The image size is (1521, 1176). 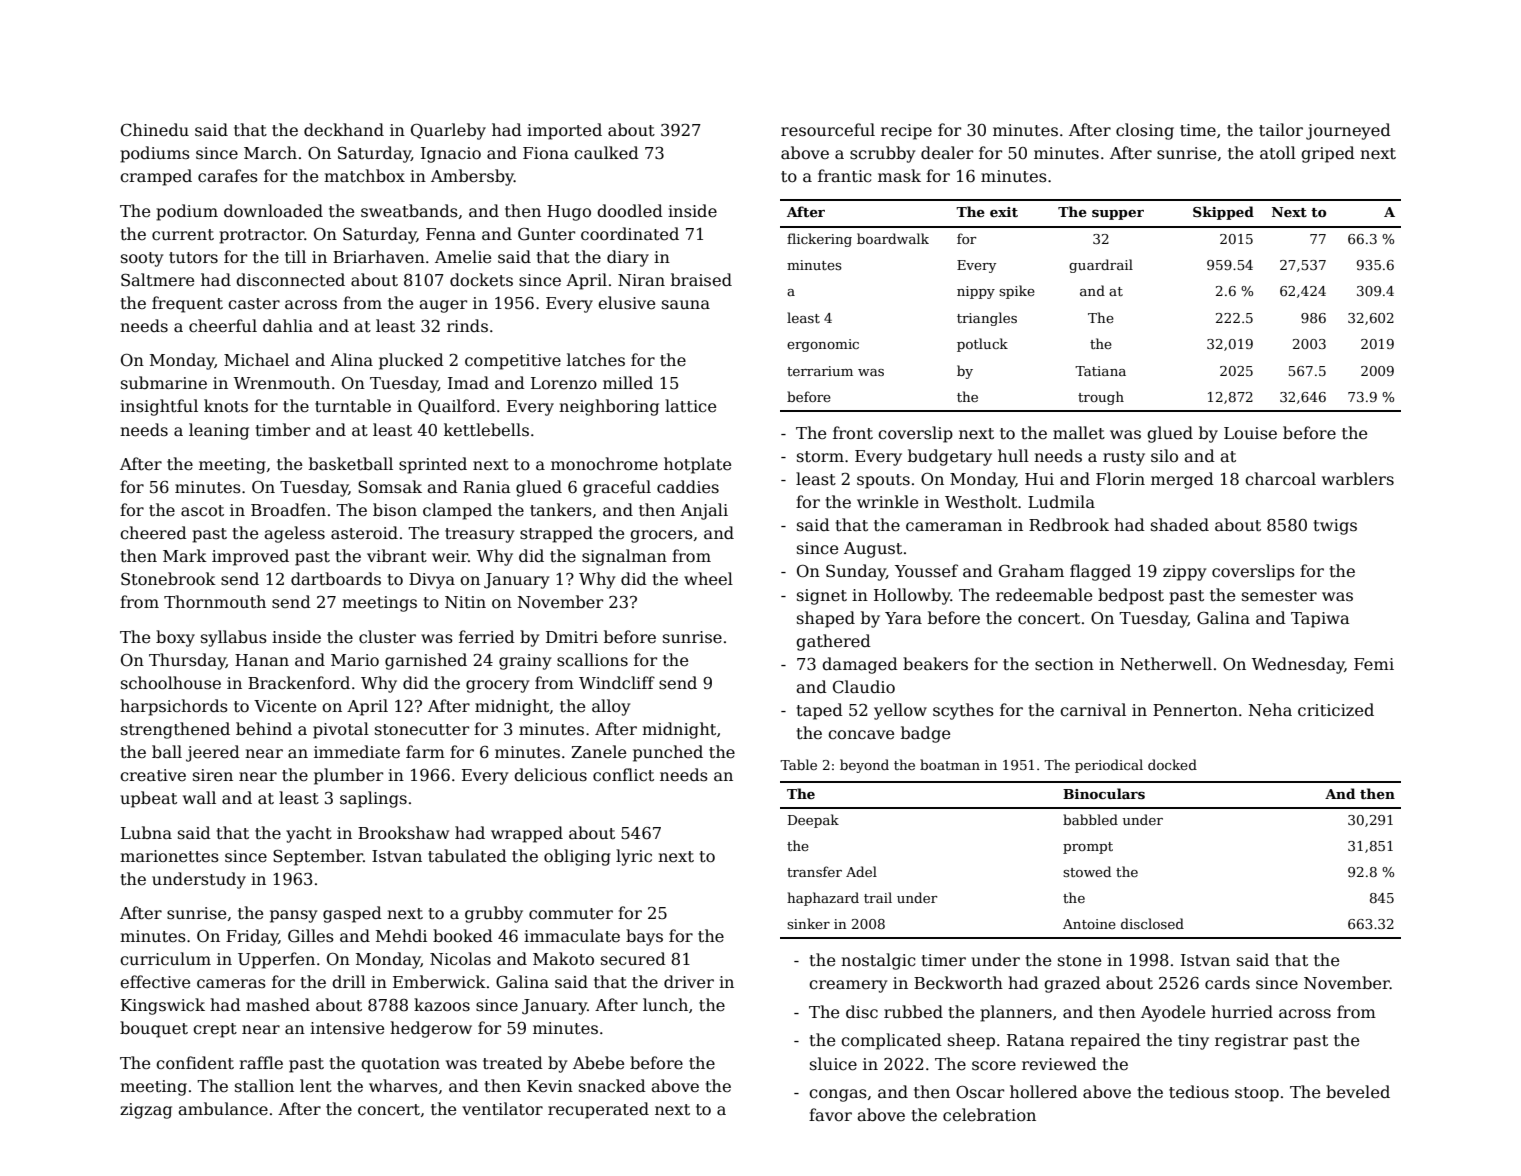 I want to click on terrarium, so click(x=820, y=371).
